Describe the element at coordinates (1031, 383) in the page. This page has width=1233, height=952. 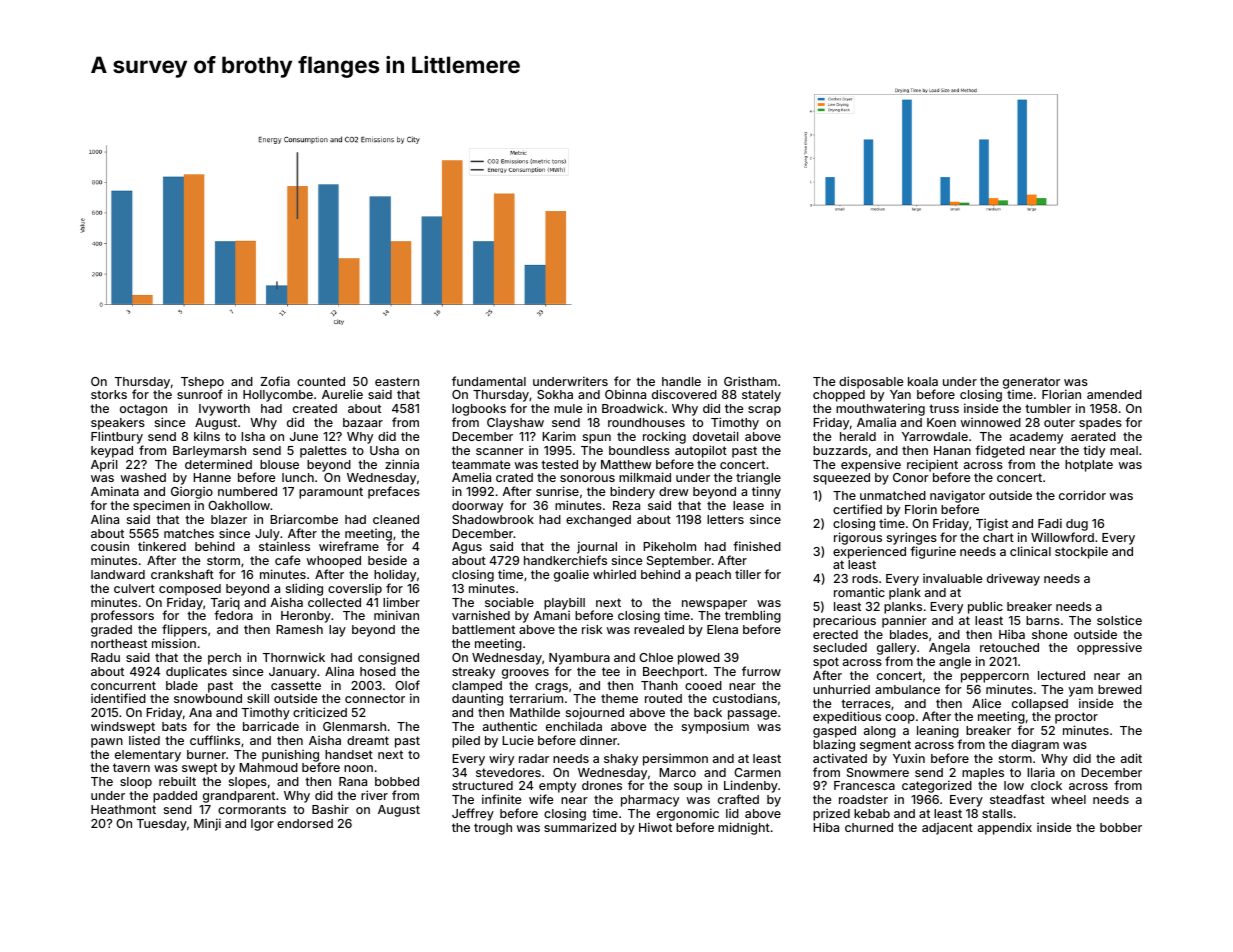
I see `generator` at that location.
